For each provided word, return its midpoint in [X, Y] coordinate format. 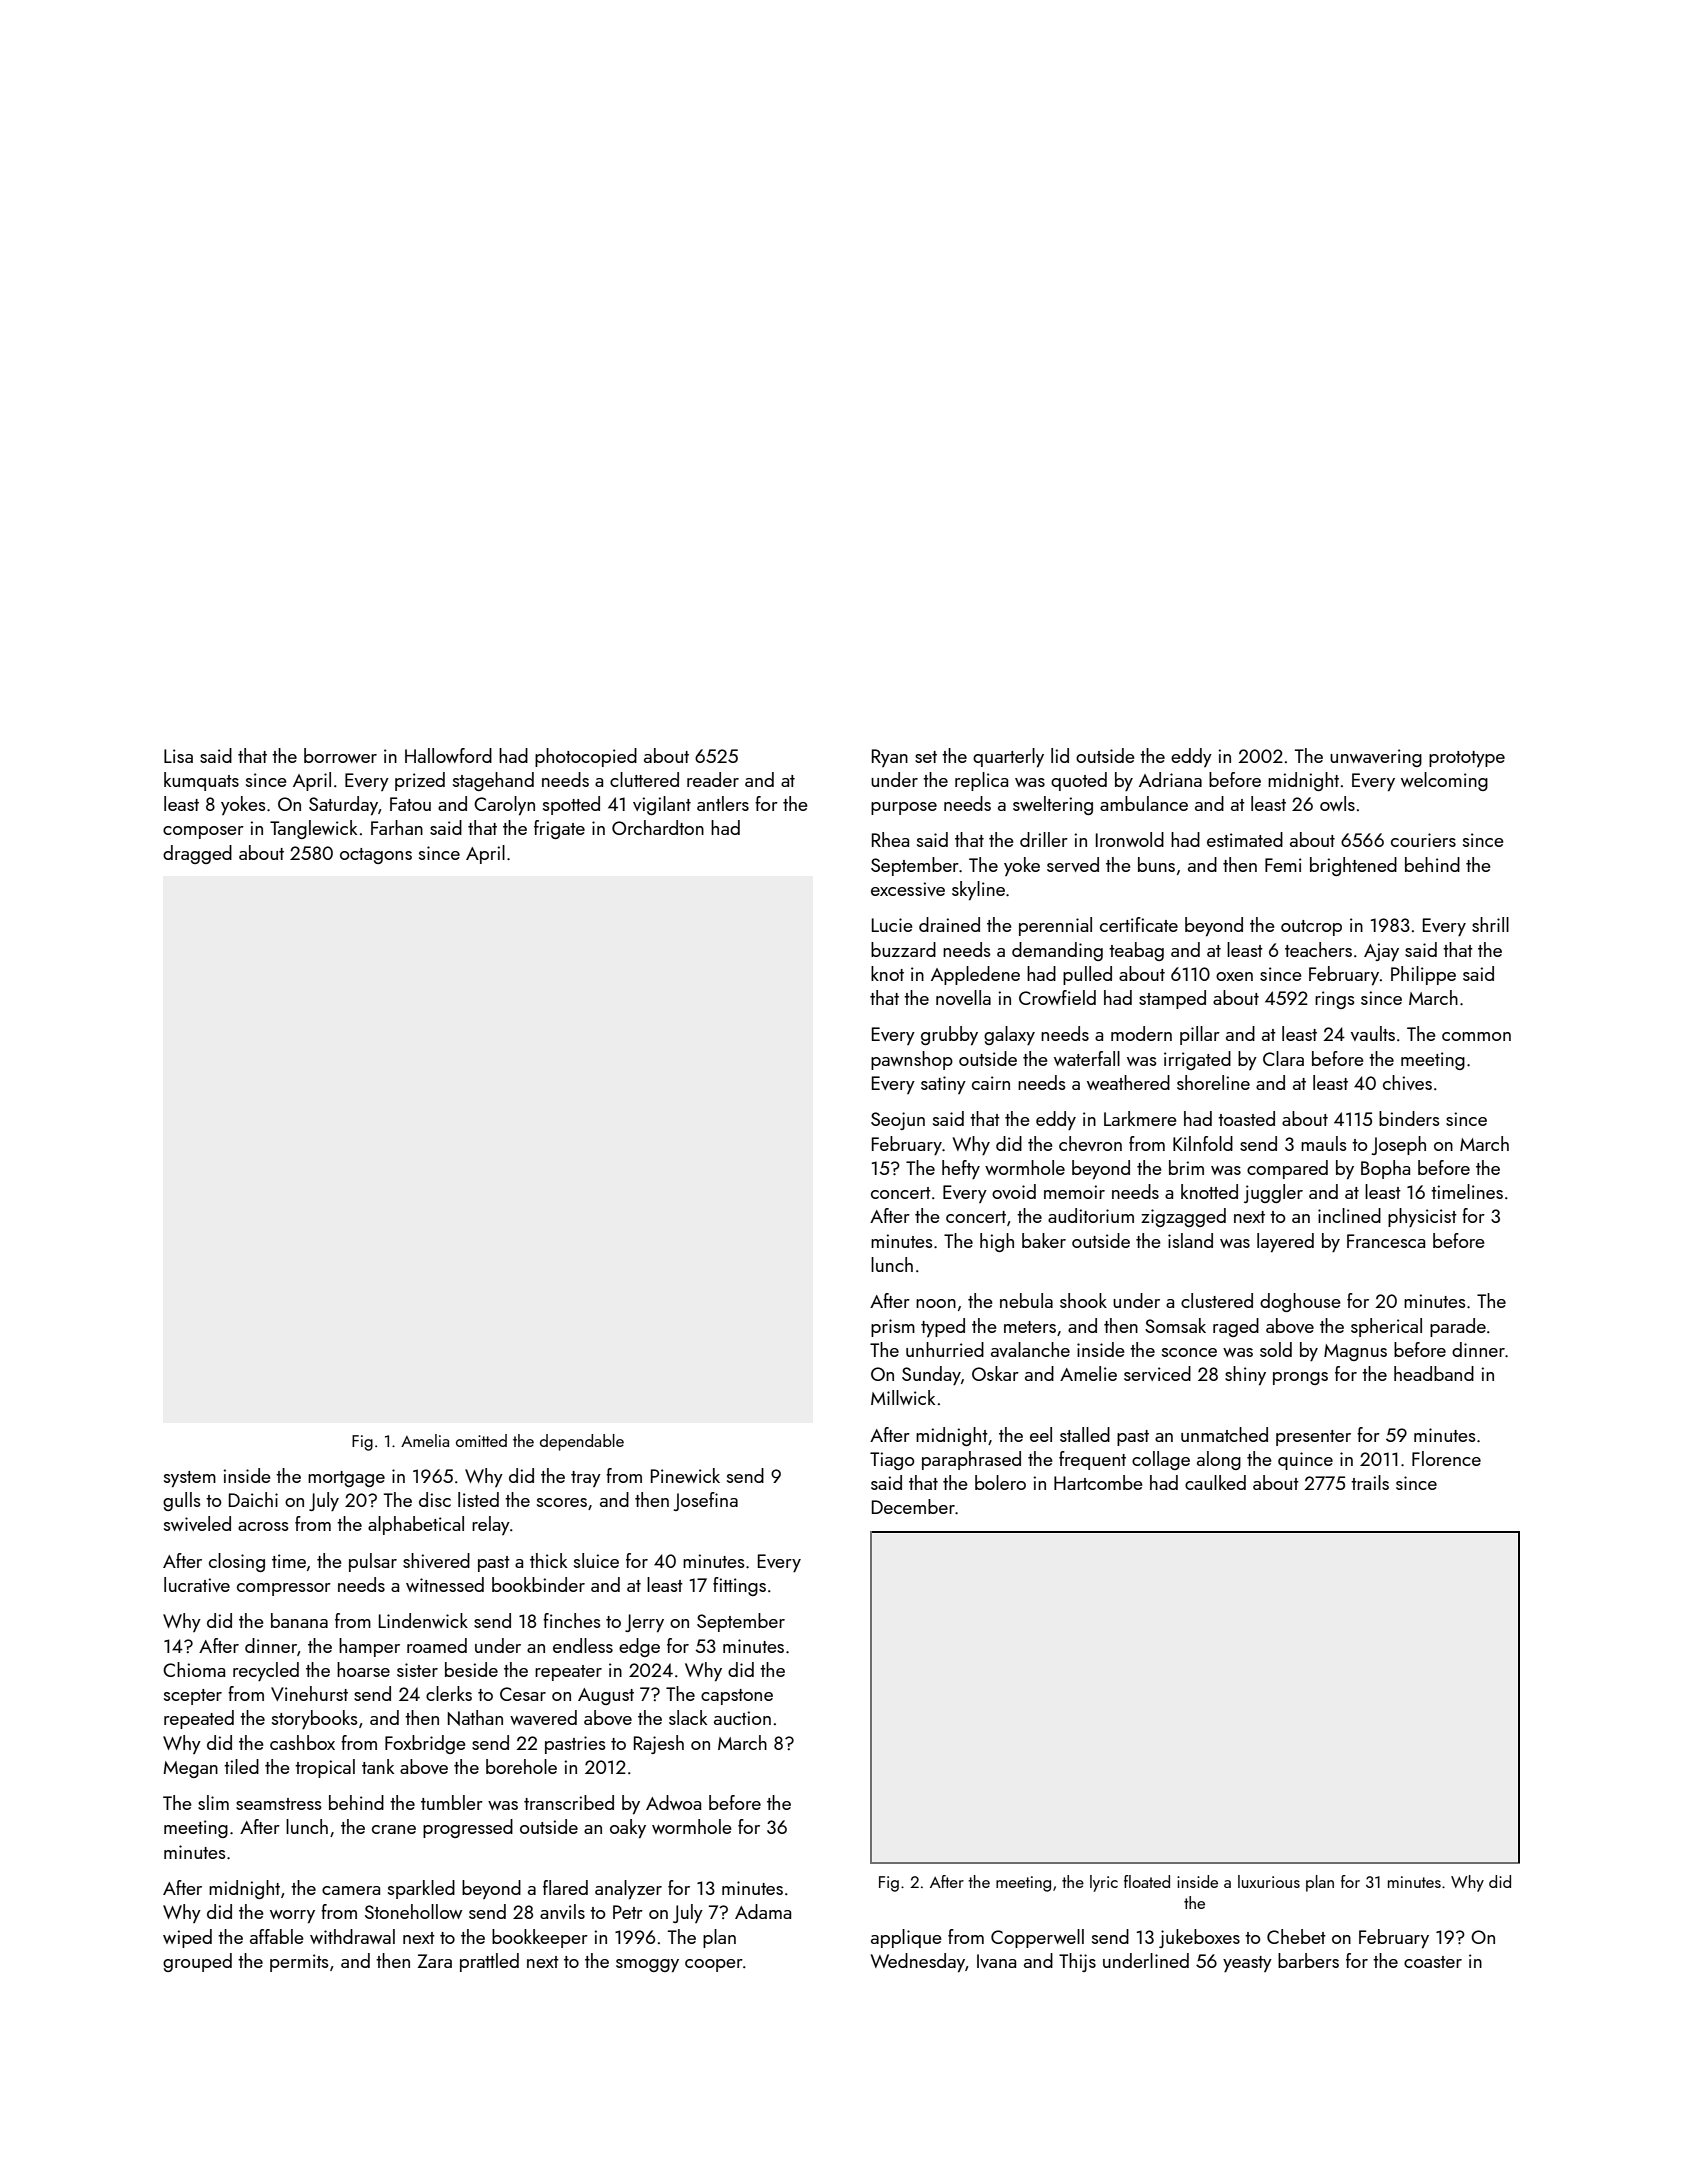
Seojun [898, 1121]
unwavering [1376, 758]
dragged [197, 854]
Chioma [194, 1669]
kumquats [201, 781]
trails [1370, 1482]
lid [1060, 755]
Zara [435, 1961]
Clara [1283, 1058]
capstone [737, 1697]
